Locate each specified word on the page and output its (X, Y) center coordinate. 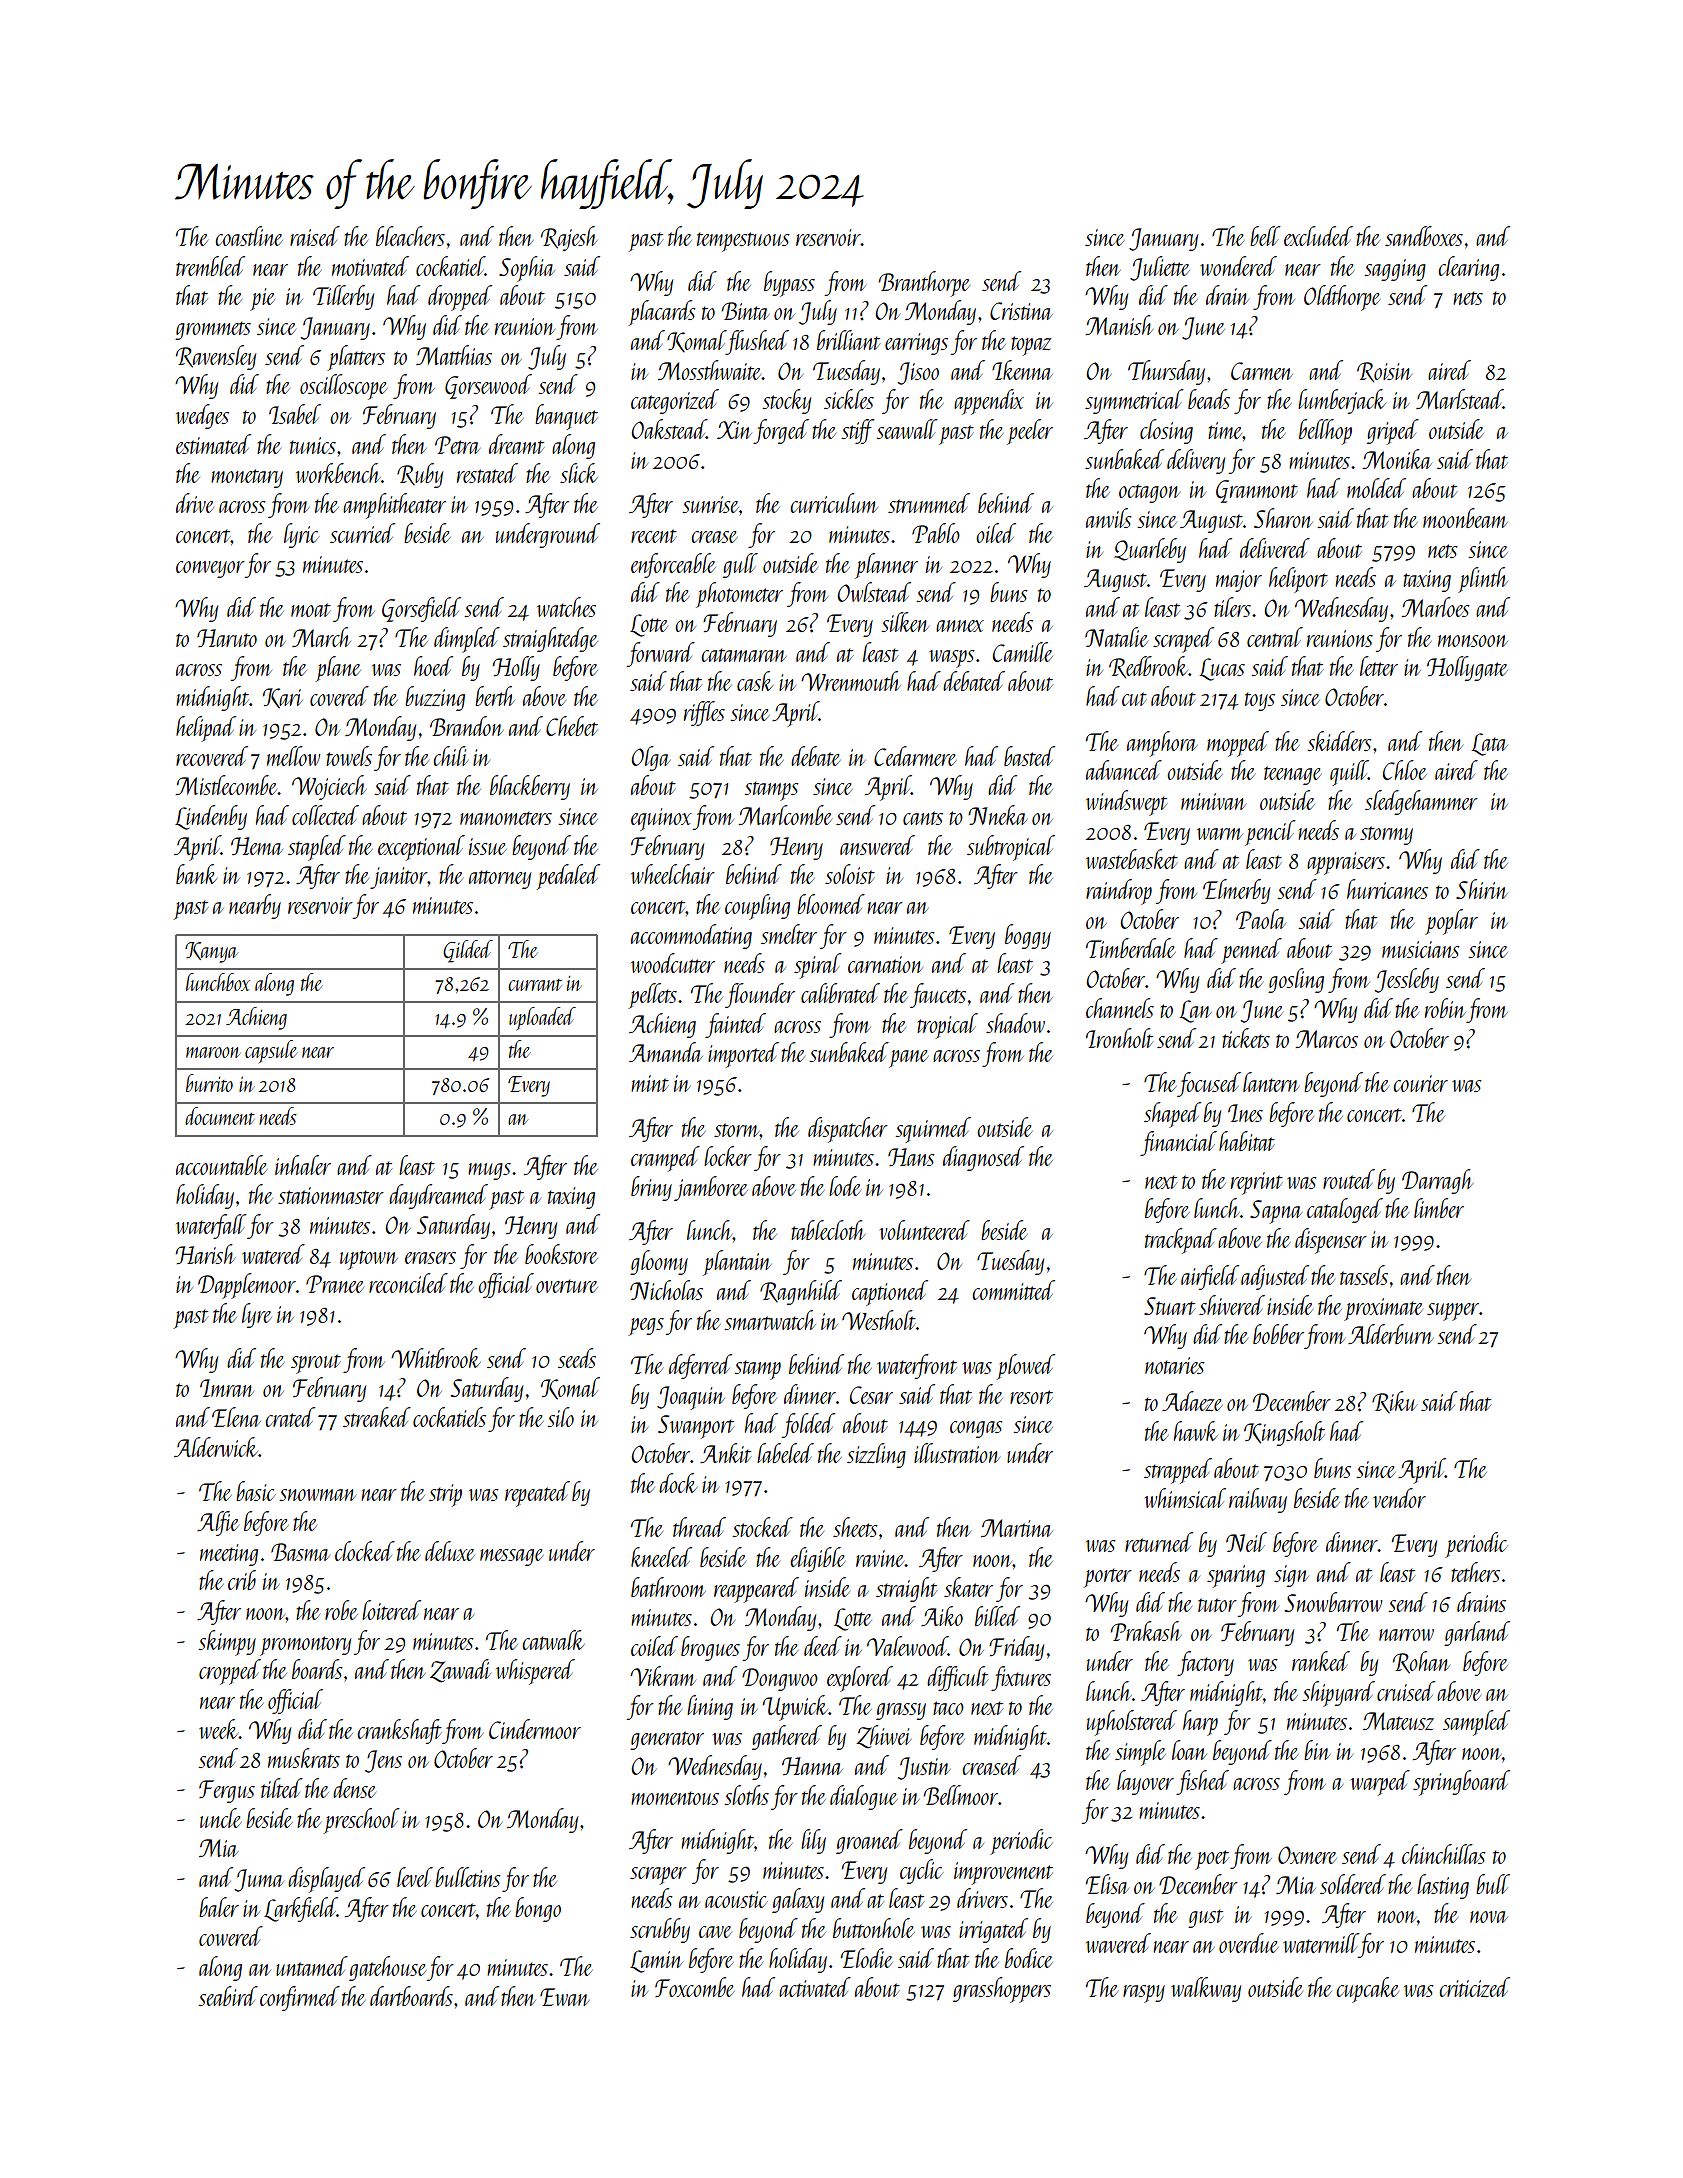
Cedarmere (915, 756)
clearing (1468, 268)
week (219, 1729)
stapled (317, 848)
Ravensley (216, 357)
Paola (1261, 919)
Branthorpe (924, 284)
